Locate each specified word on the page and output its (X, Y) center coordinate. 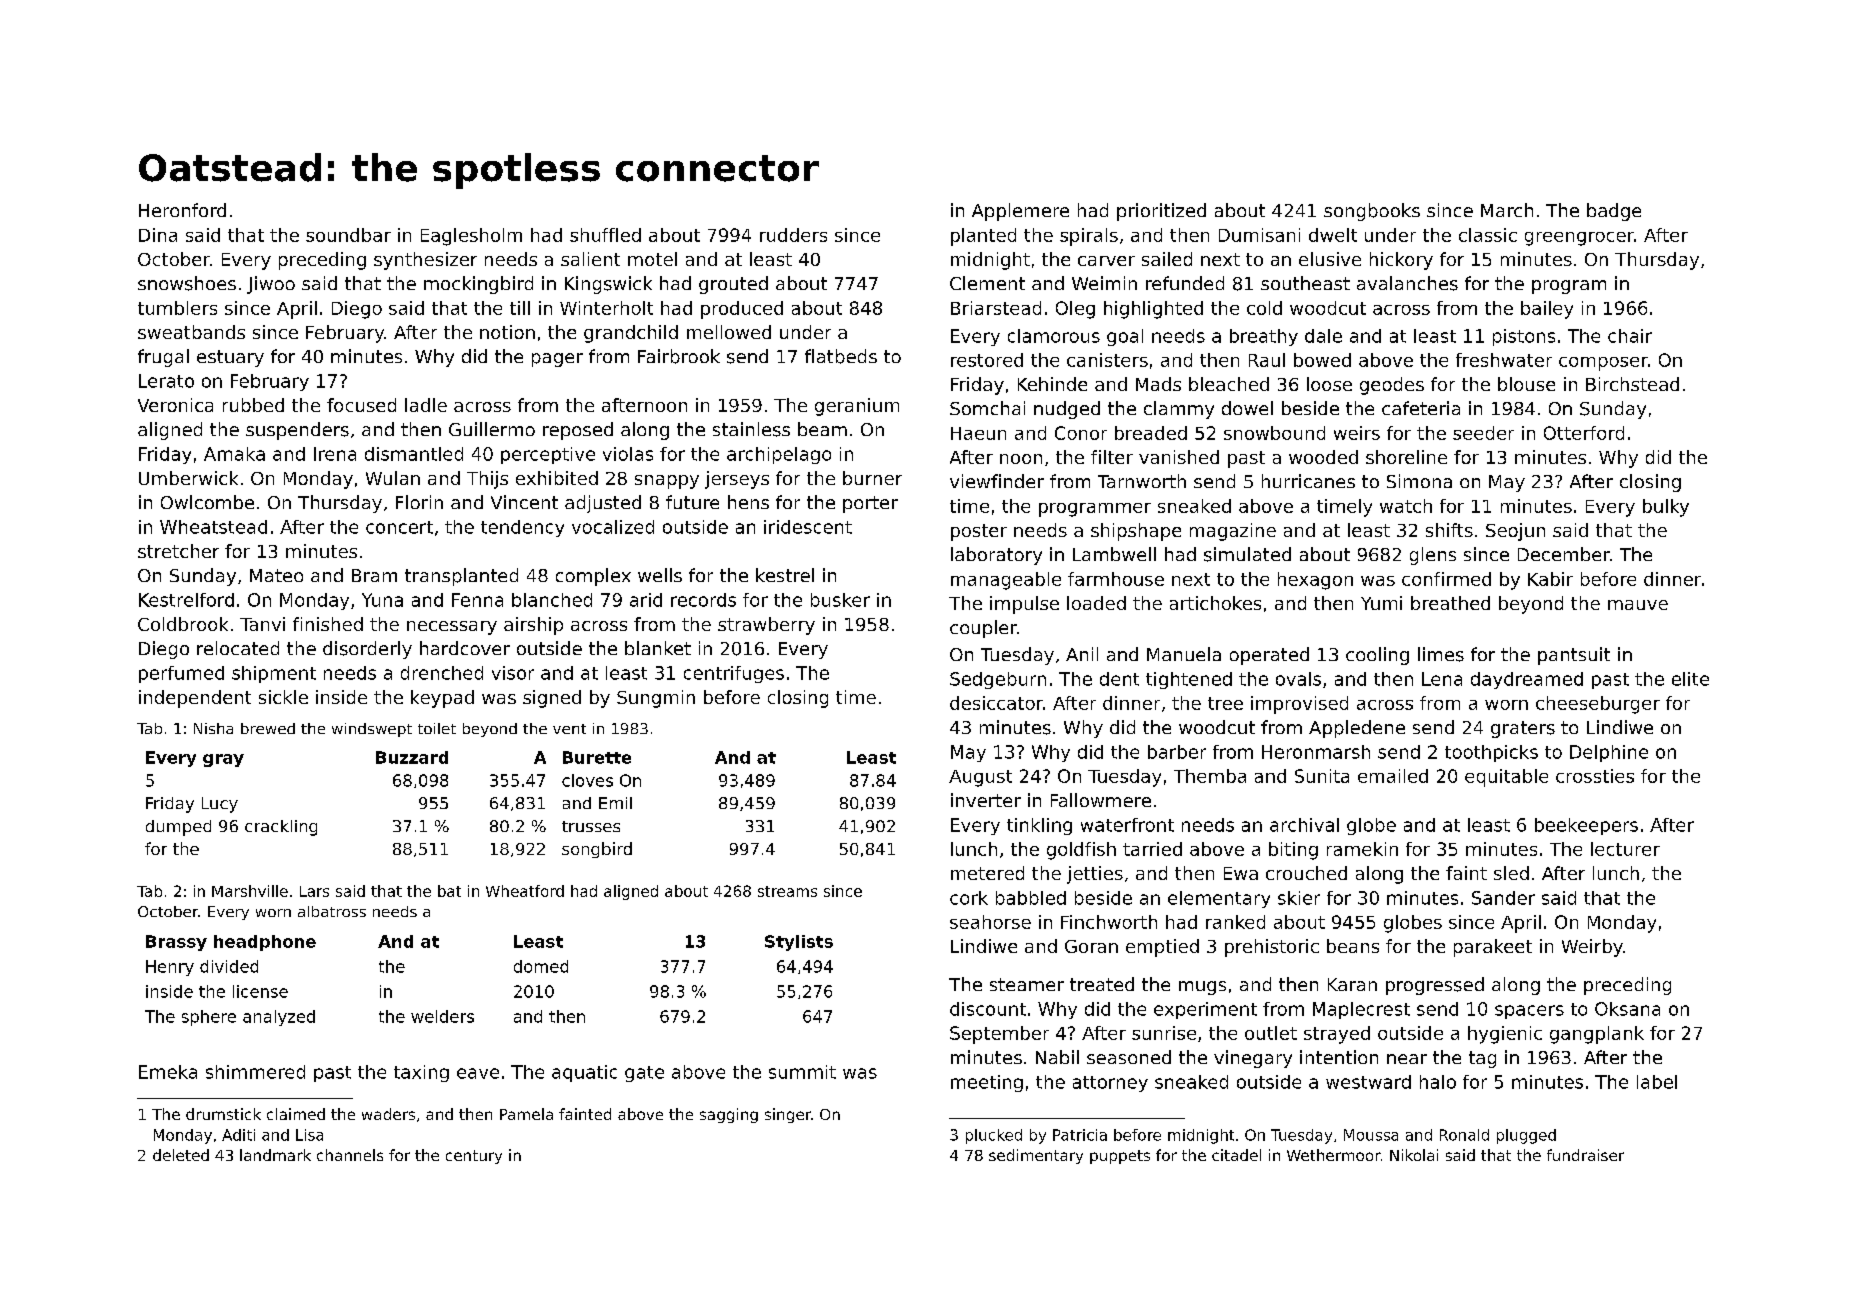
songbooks (1372, 212)
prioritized (1161, 212)
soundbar (348, 235)
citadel (1236, 1155)
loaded (1096, 603)
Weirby (1592, 948)
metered (987, 873)
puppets (1120, 1157)
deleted (181, 1155)
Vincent (524, 502)
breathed (1450, 603)
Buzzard (412, 757)
